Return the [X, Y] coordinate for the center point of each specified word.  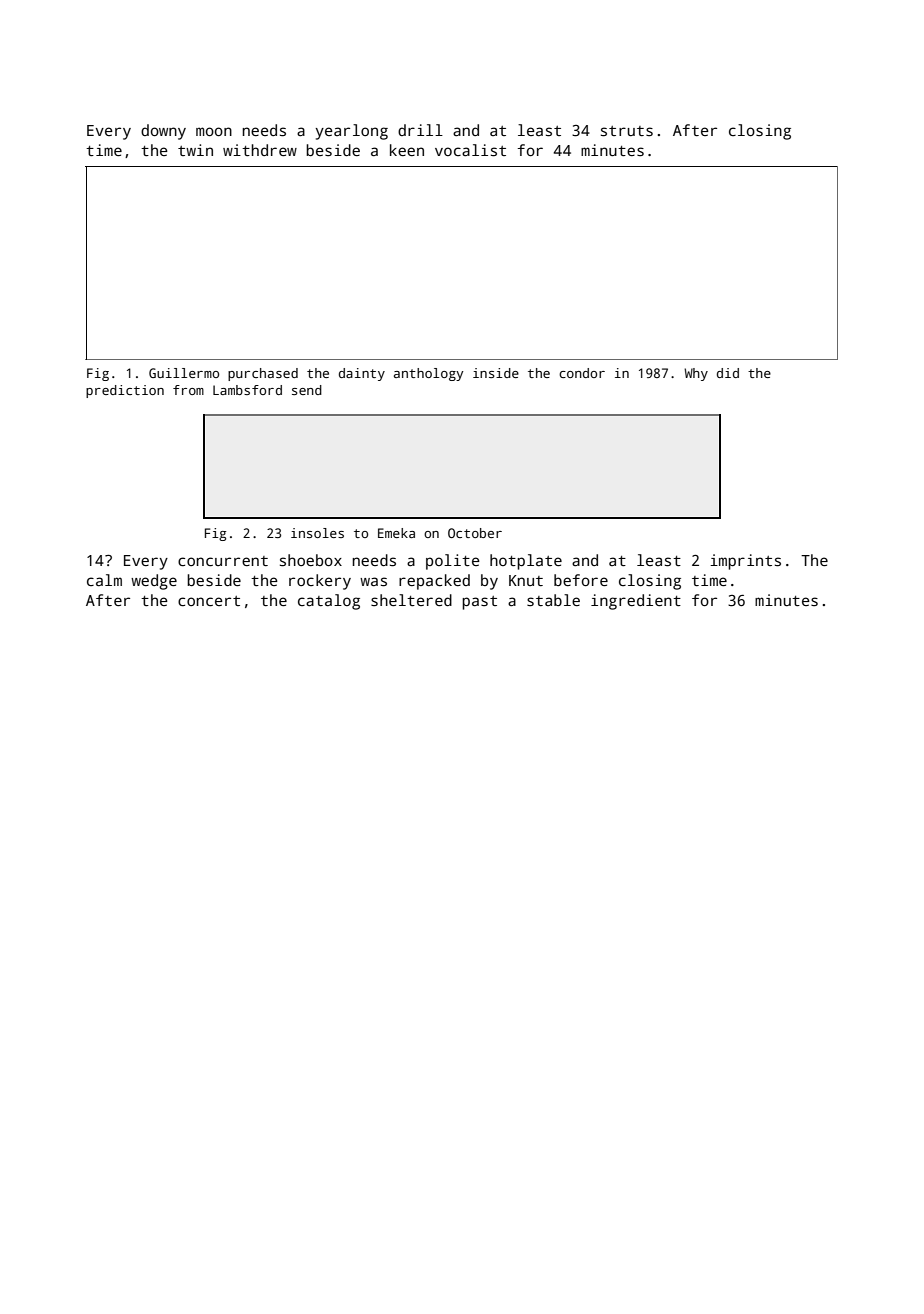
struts [627, 131]
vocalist [470, 150]
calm [104, 580]
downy [163, 132]
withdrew [260, 150]
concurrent [223, 561]
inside [496, 373]
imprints [745, 562]
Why [696, 374]
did [728, 373]
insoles [317, 533]
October [475, 533]
